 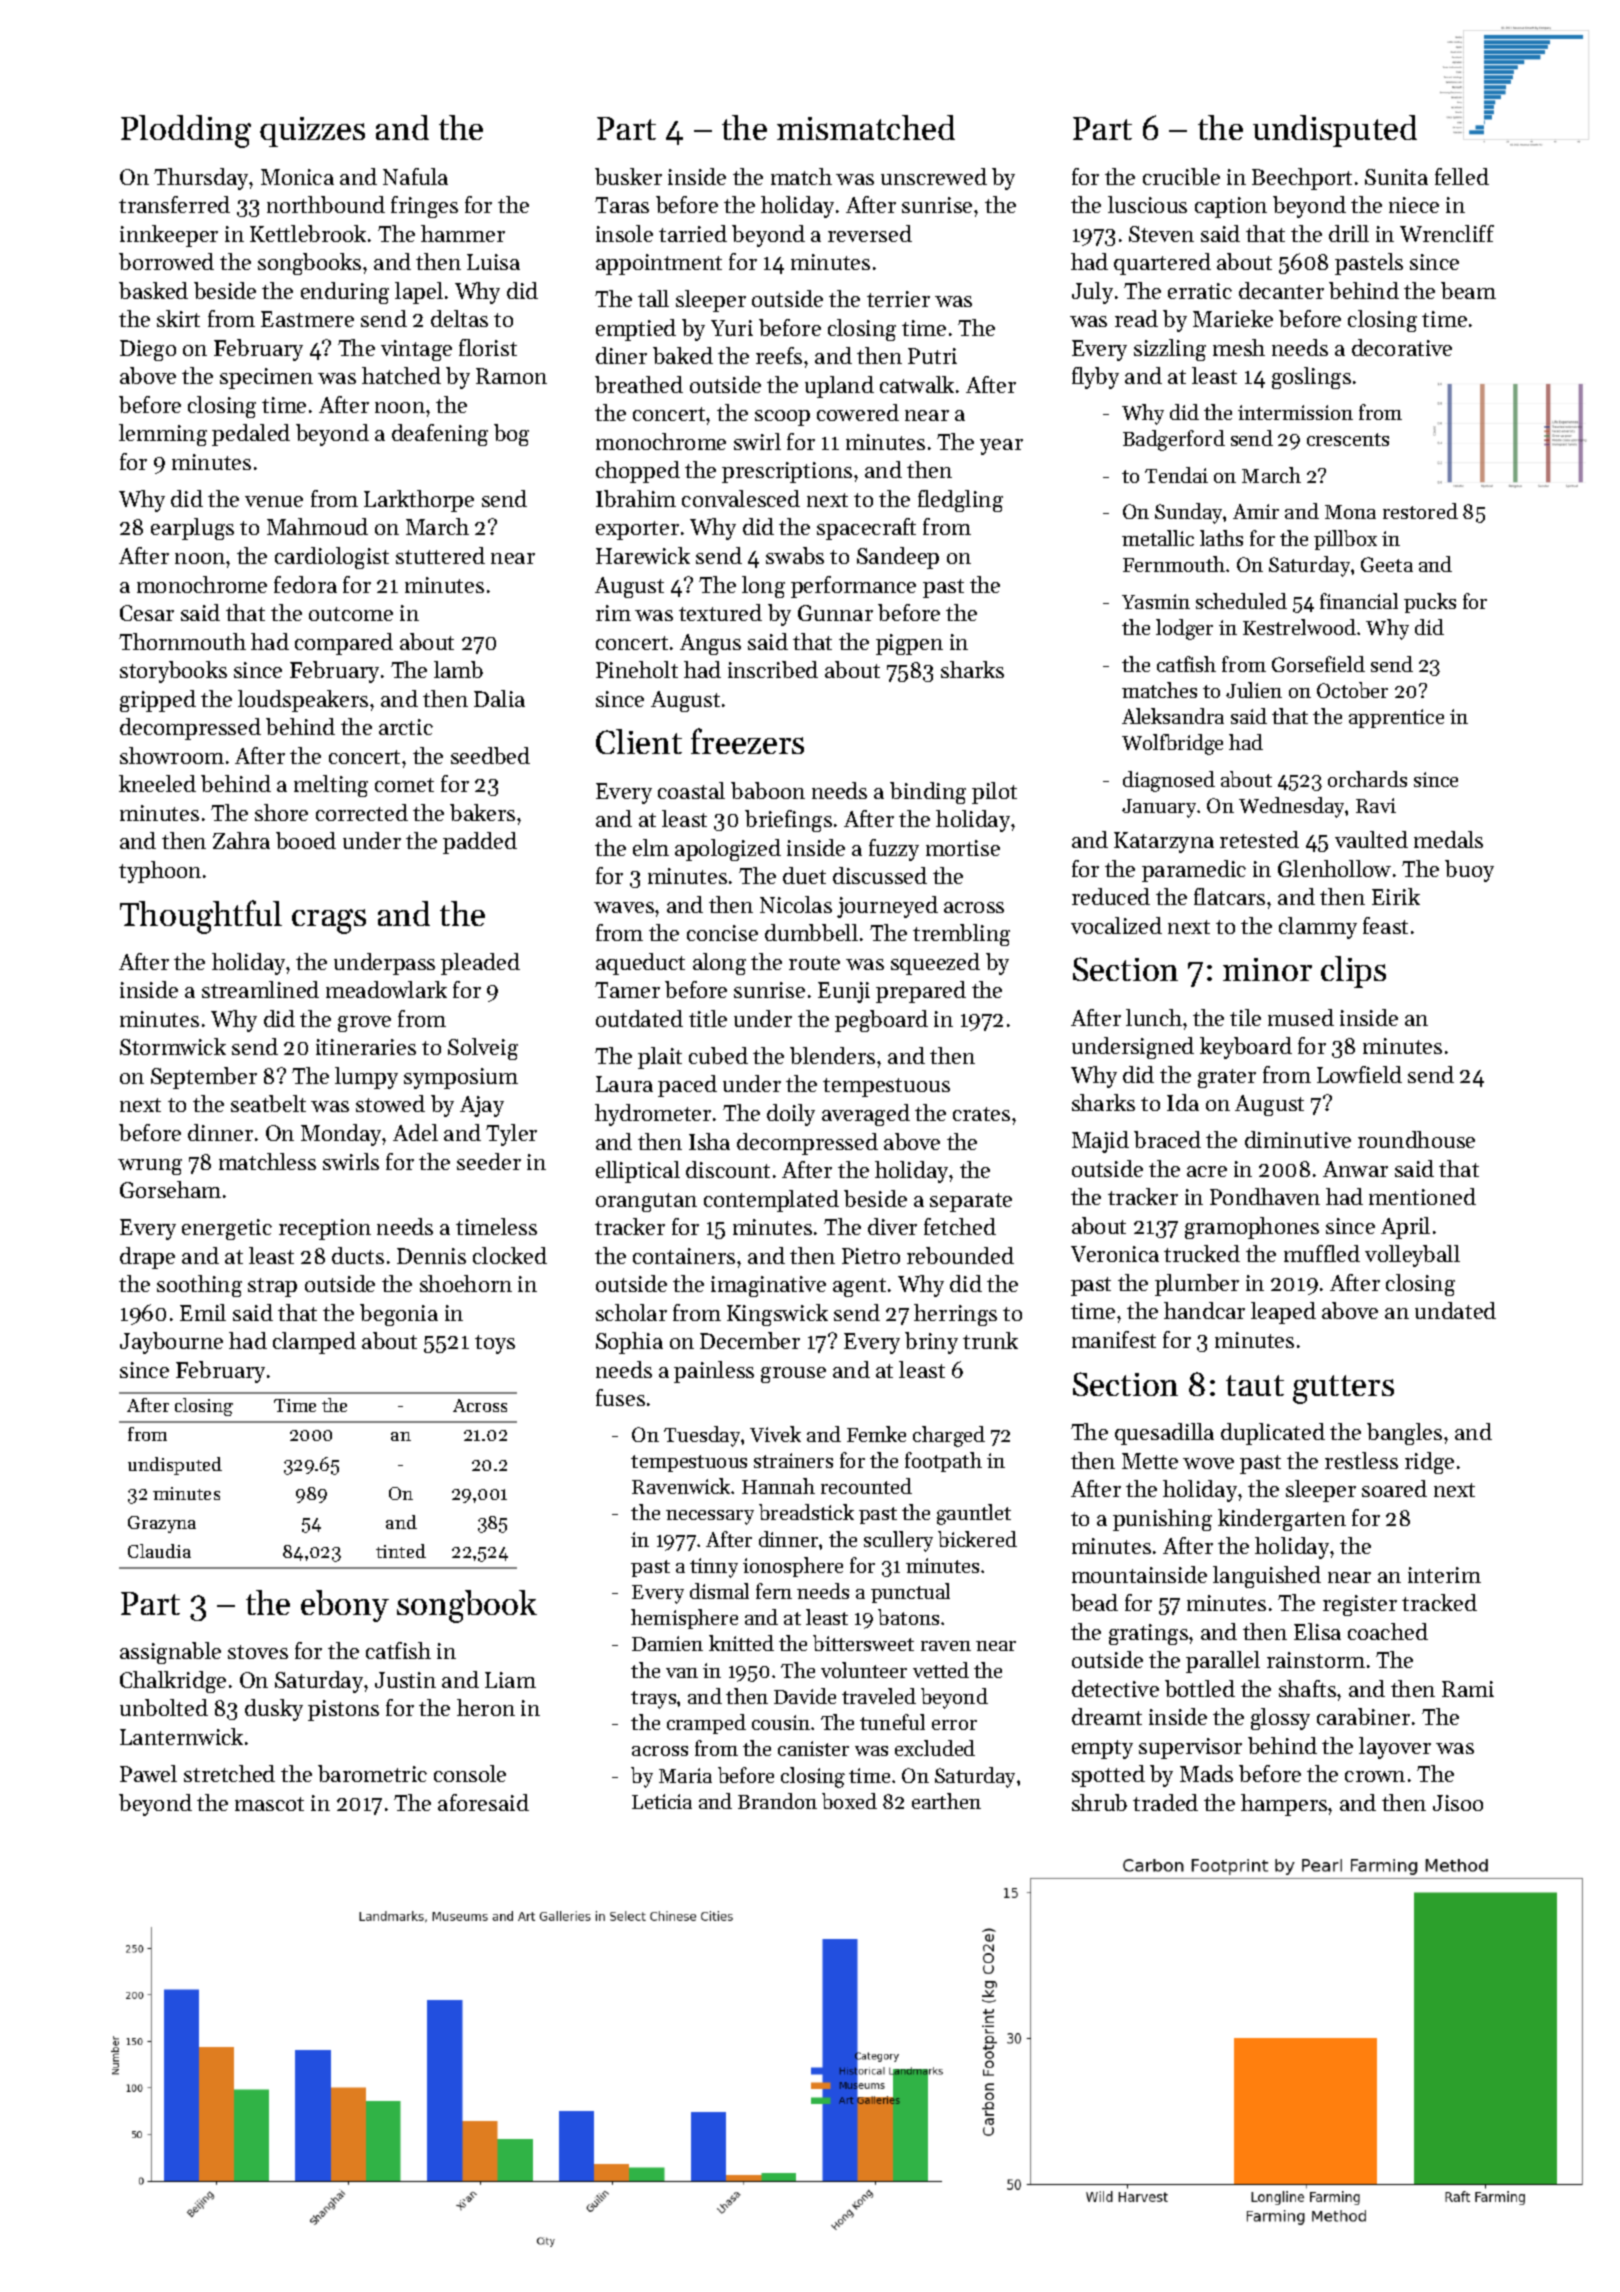 What do you see at coordinates (931, 1343) in the screenshot?
I see `briny` at bounding box center [931, 1343].
